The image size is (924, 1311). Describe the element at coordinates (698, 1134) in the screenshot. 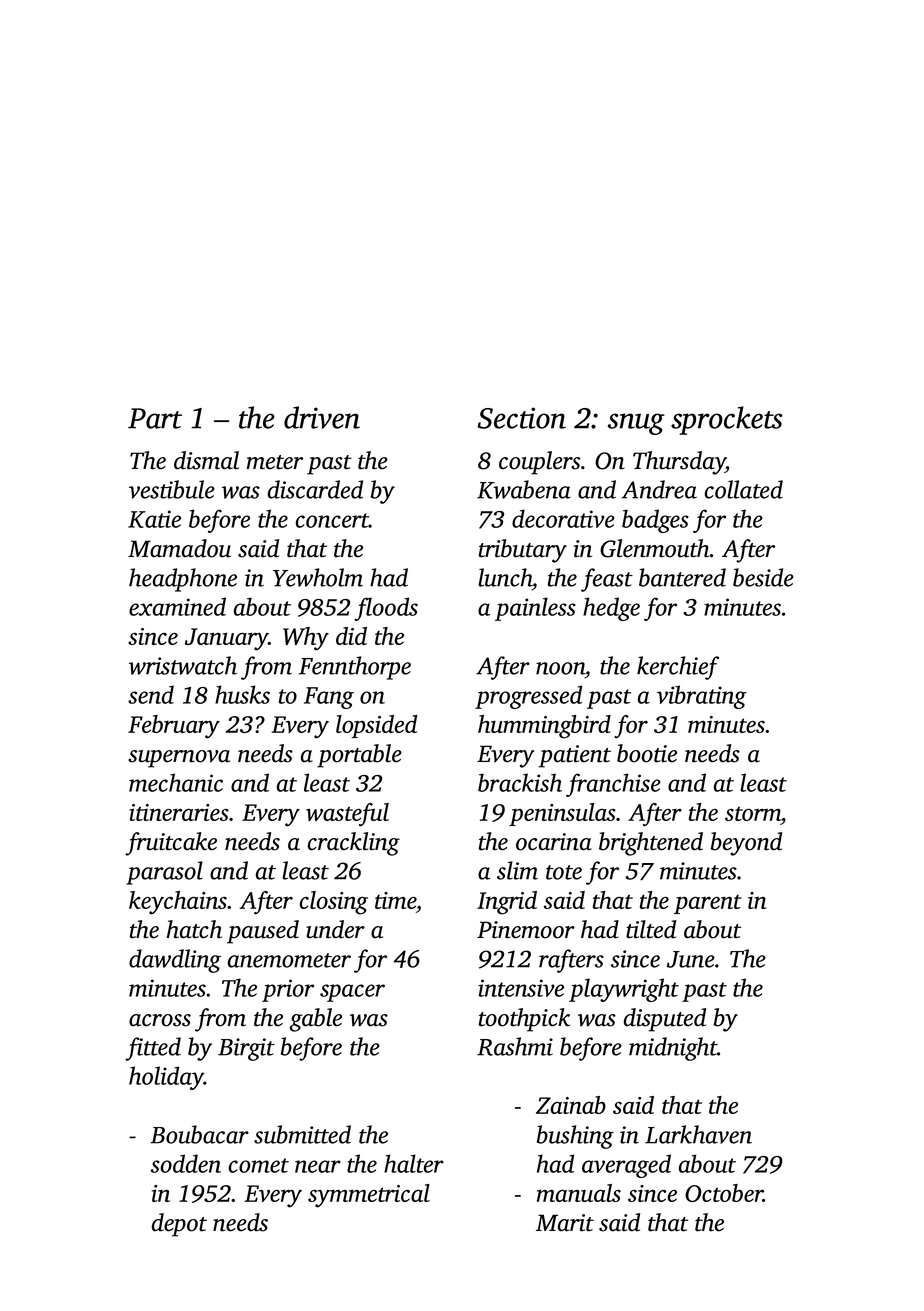

I see `Larkhaven` at that location.
